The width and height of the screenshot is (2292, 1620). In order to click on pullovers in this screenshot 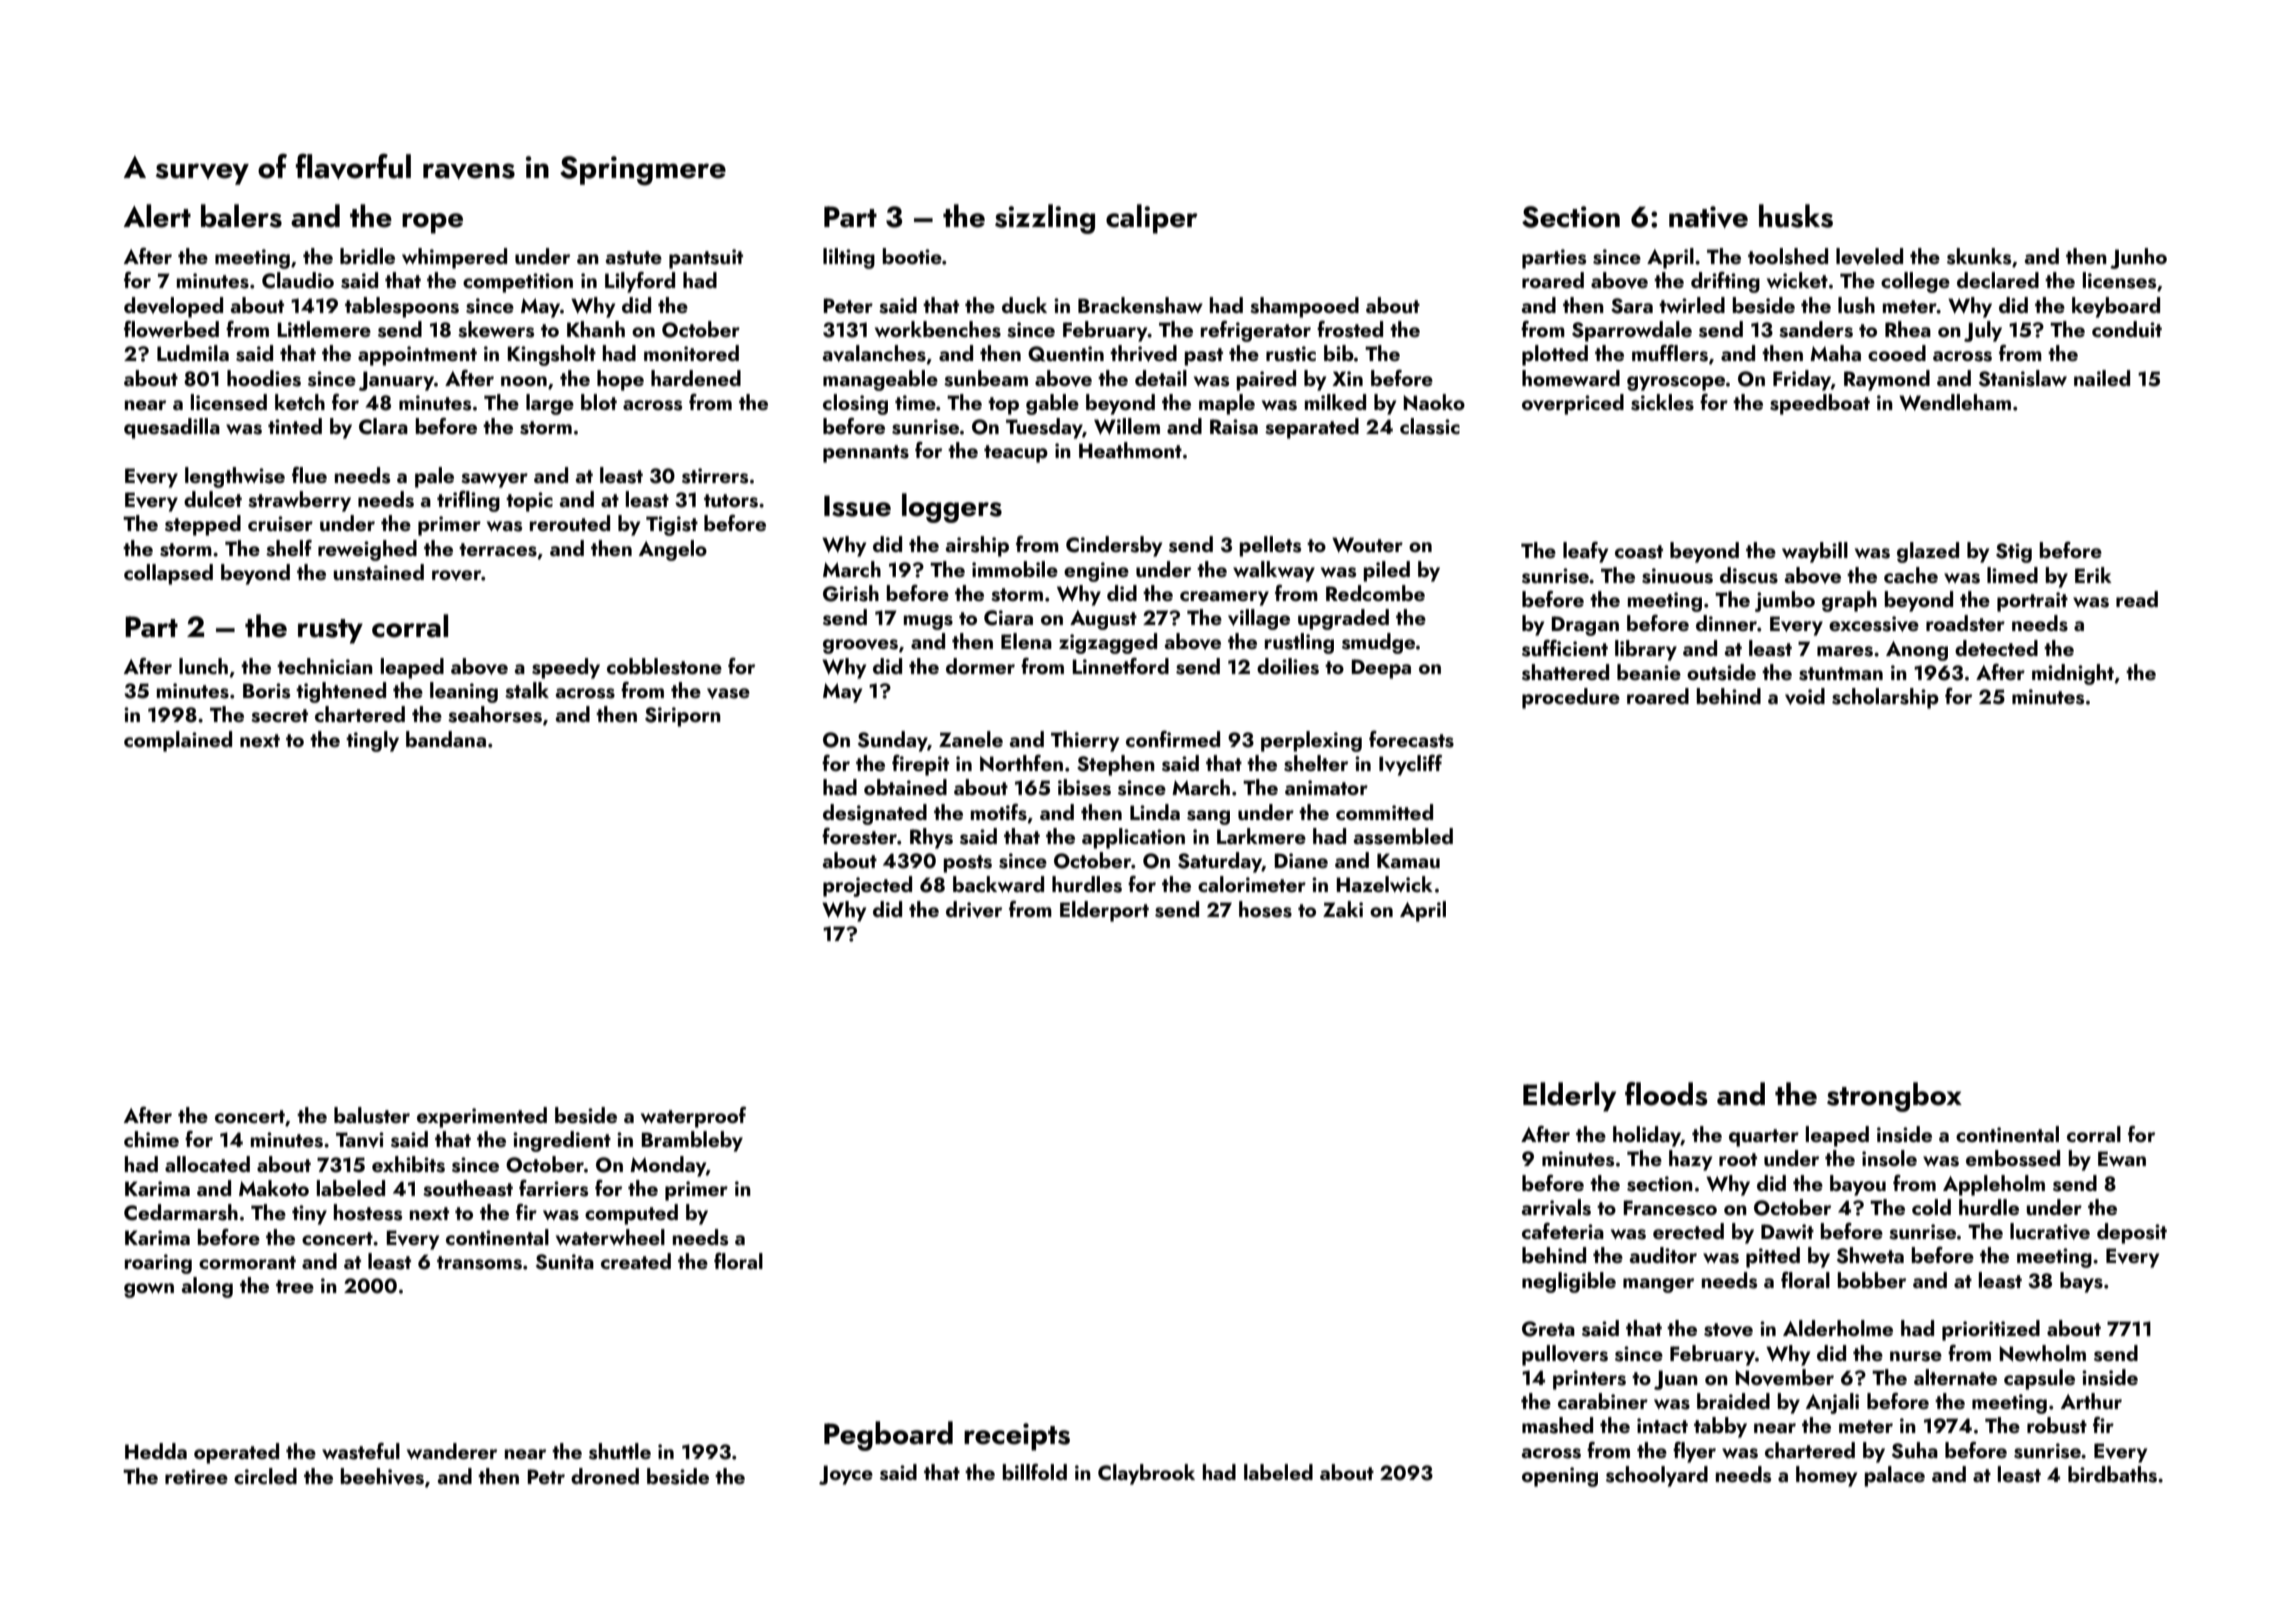, I will do `click(1565, 1355)`.
